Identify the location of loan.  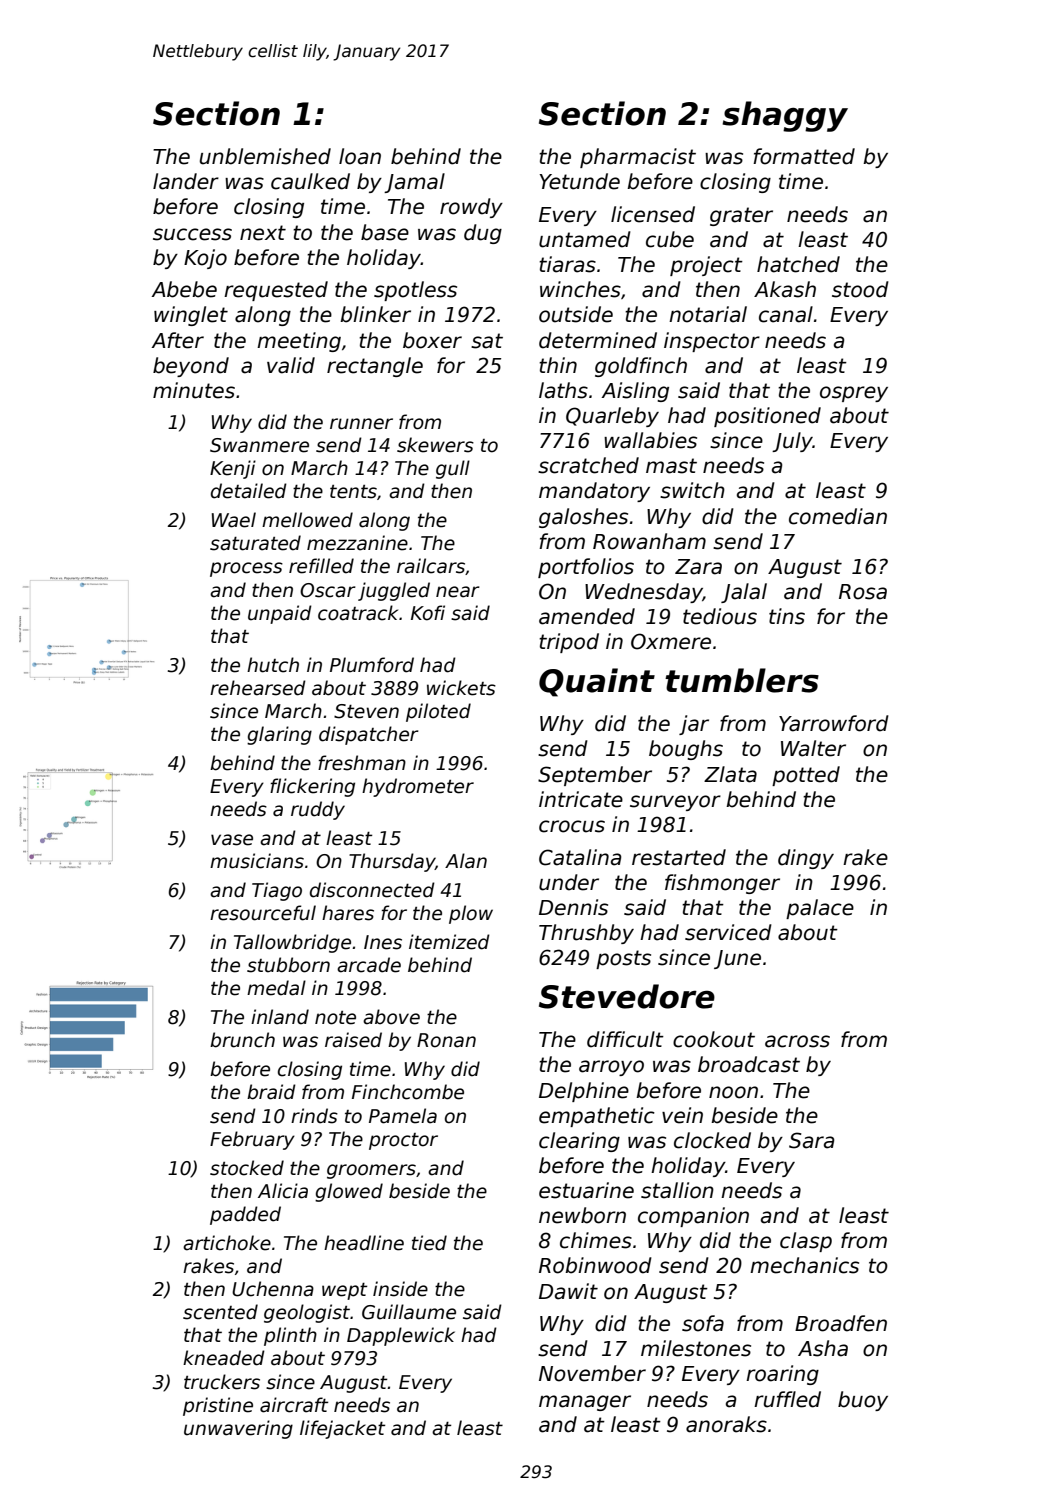
(360, 156).
